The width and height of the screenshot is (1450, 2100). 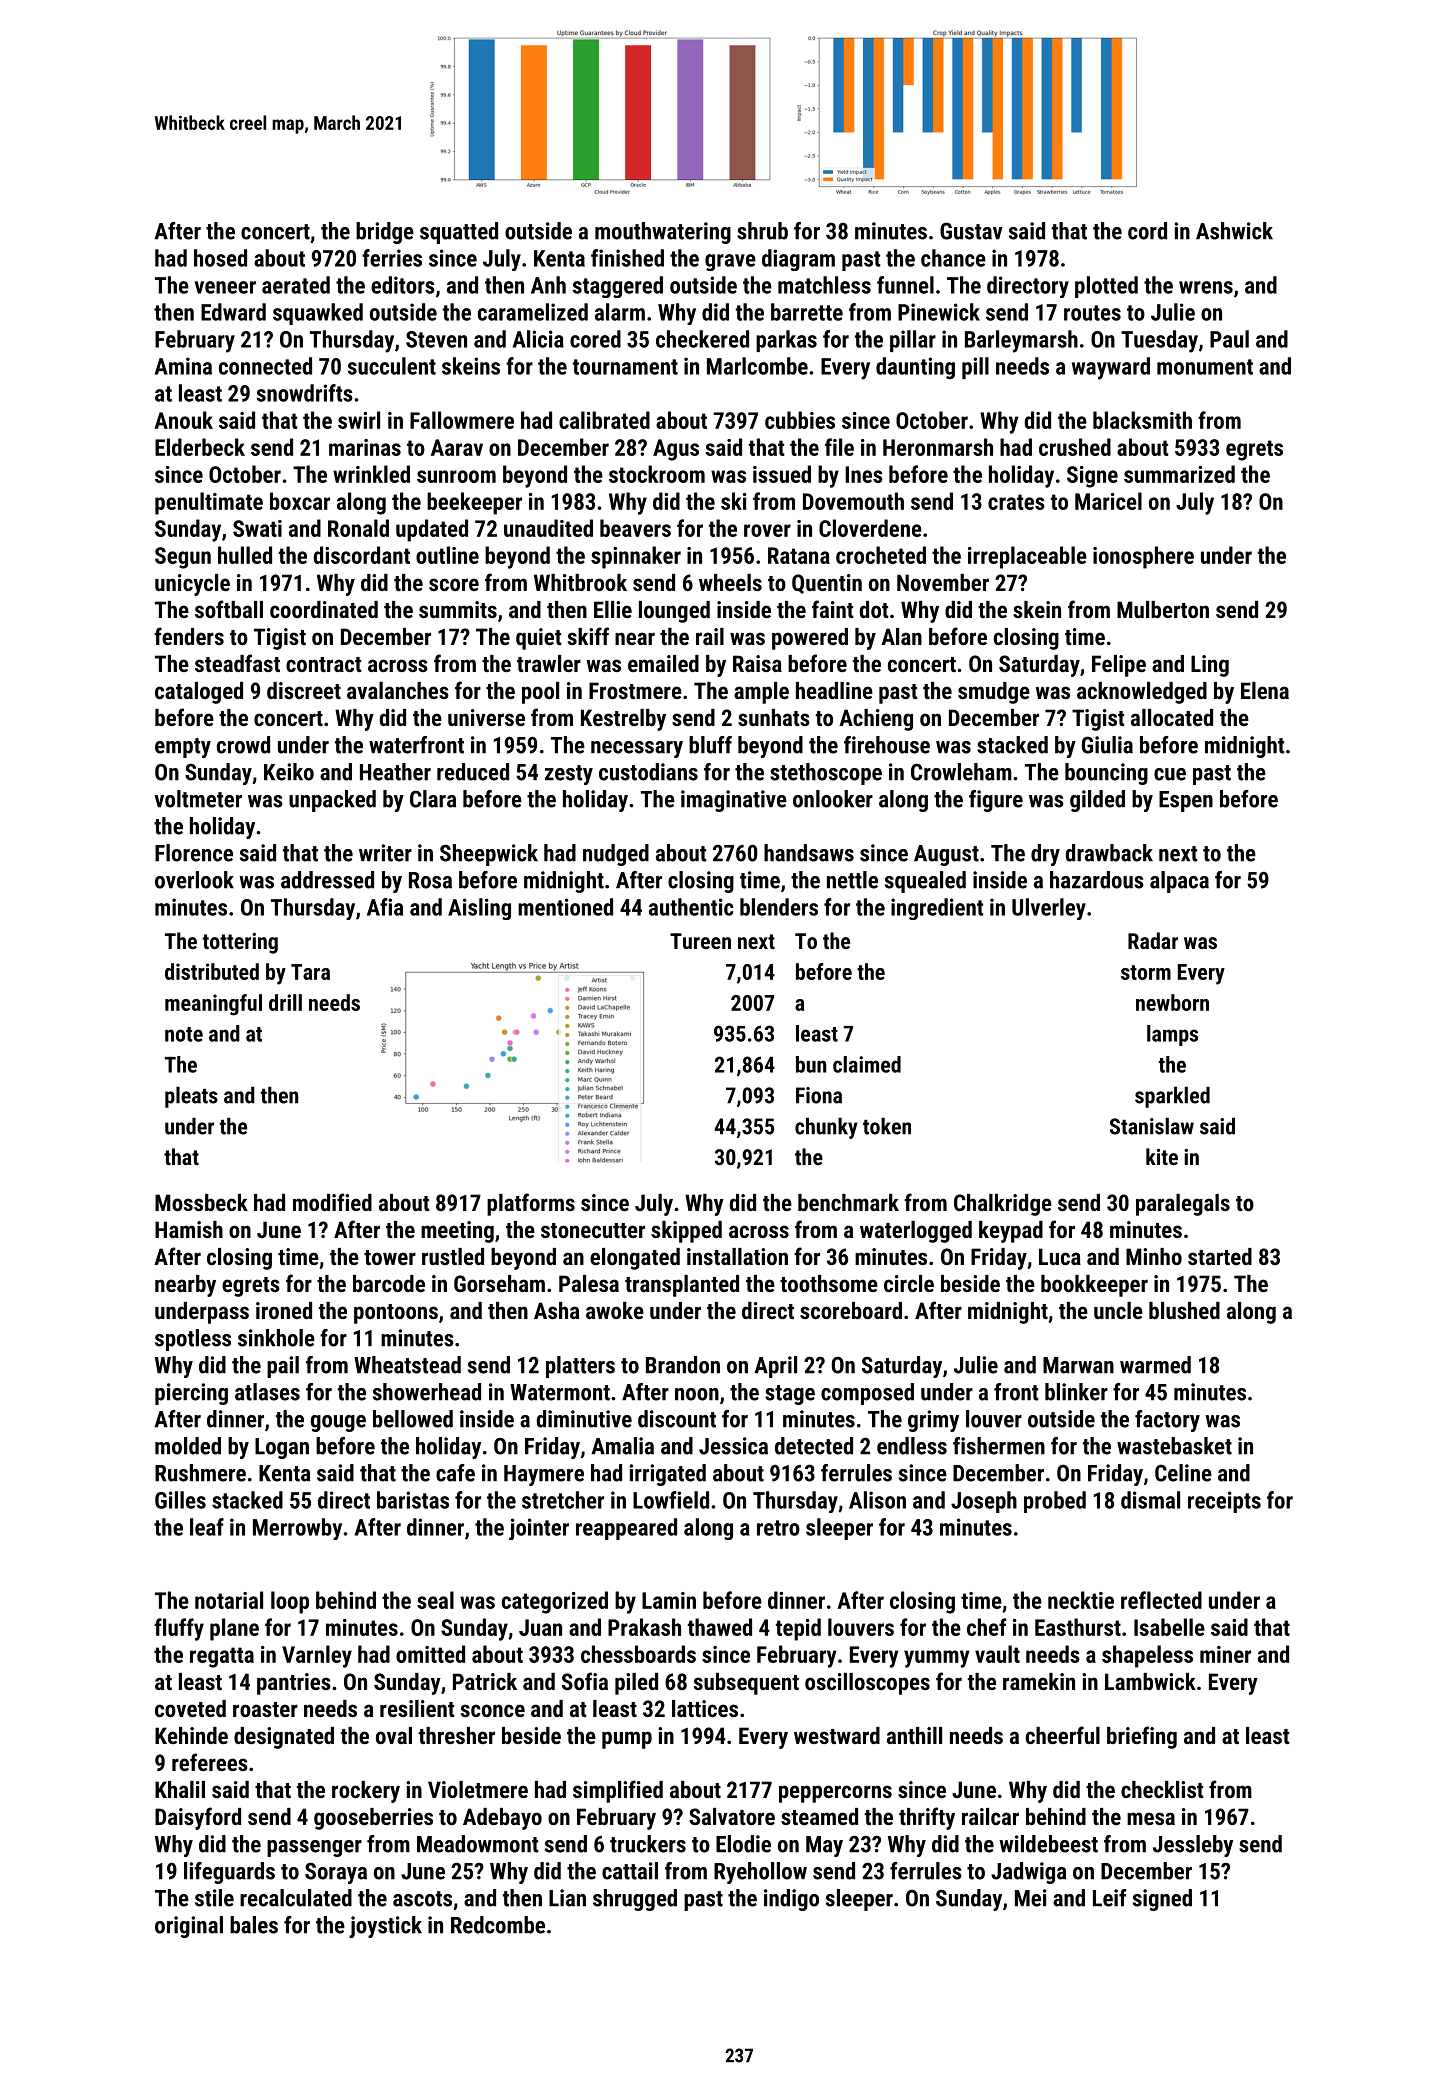 What do you see at coordinates (1184, 1310) in the screenshot?
I see `blushed` at bounding box center [1184, 1310].
